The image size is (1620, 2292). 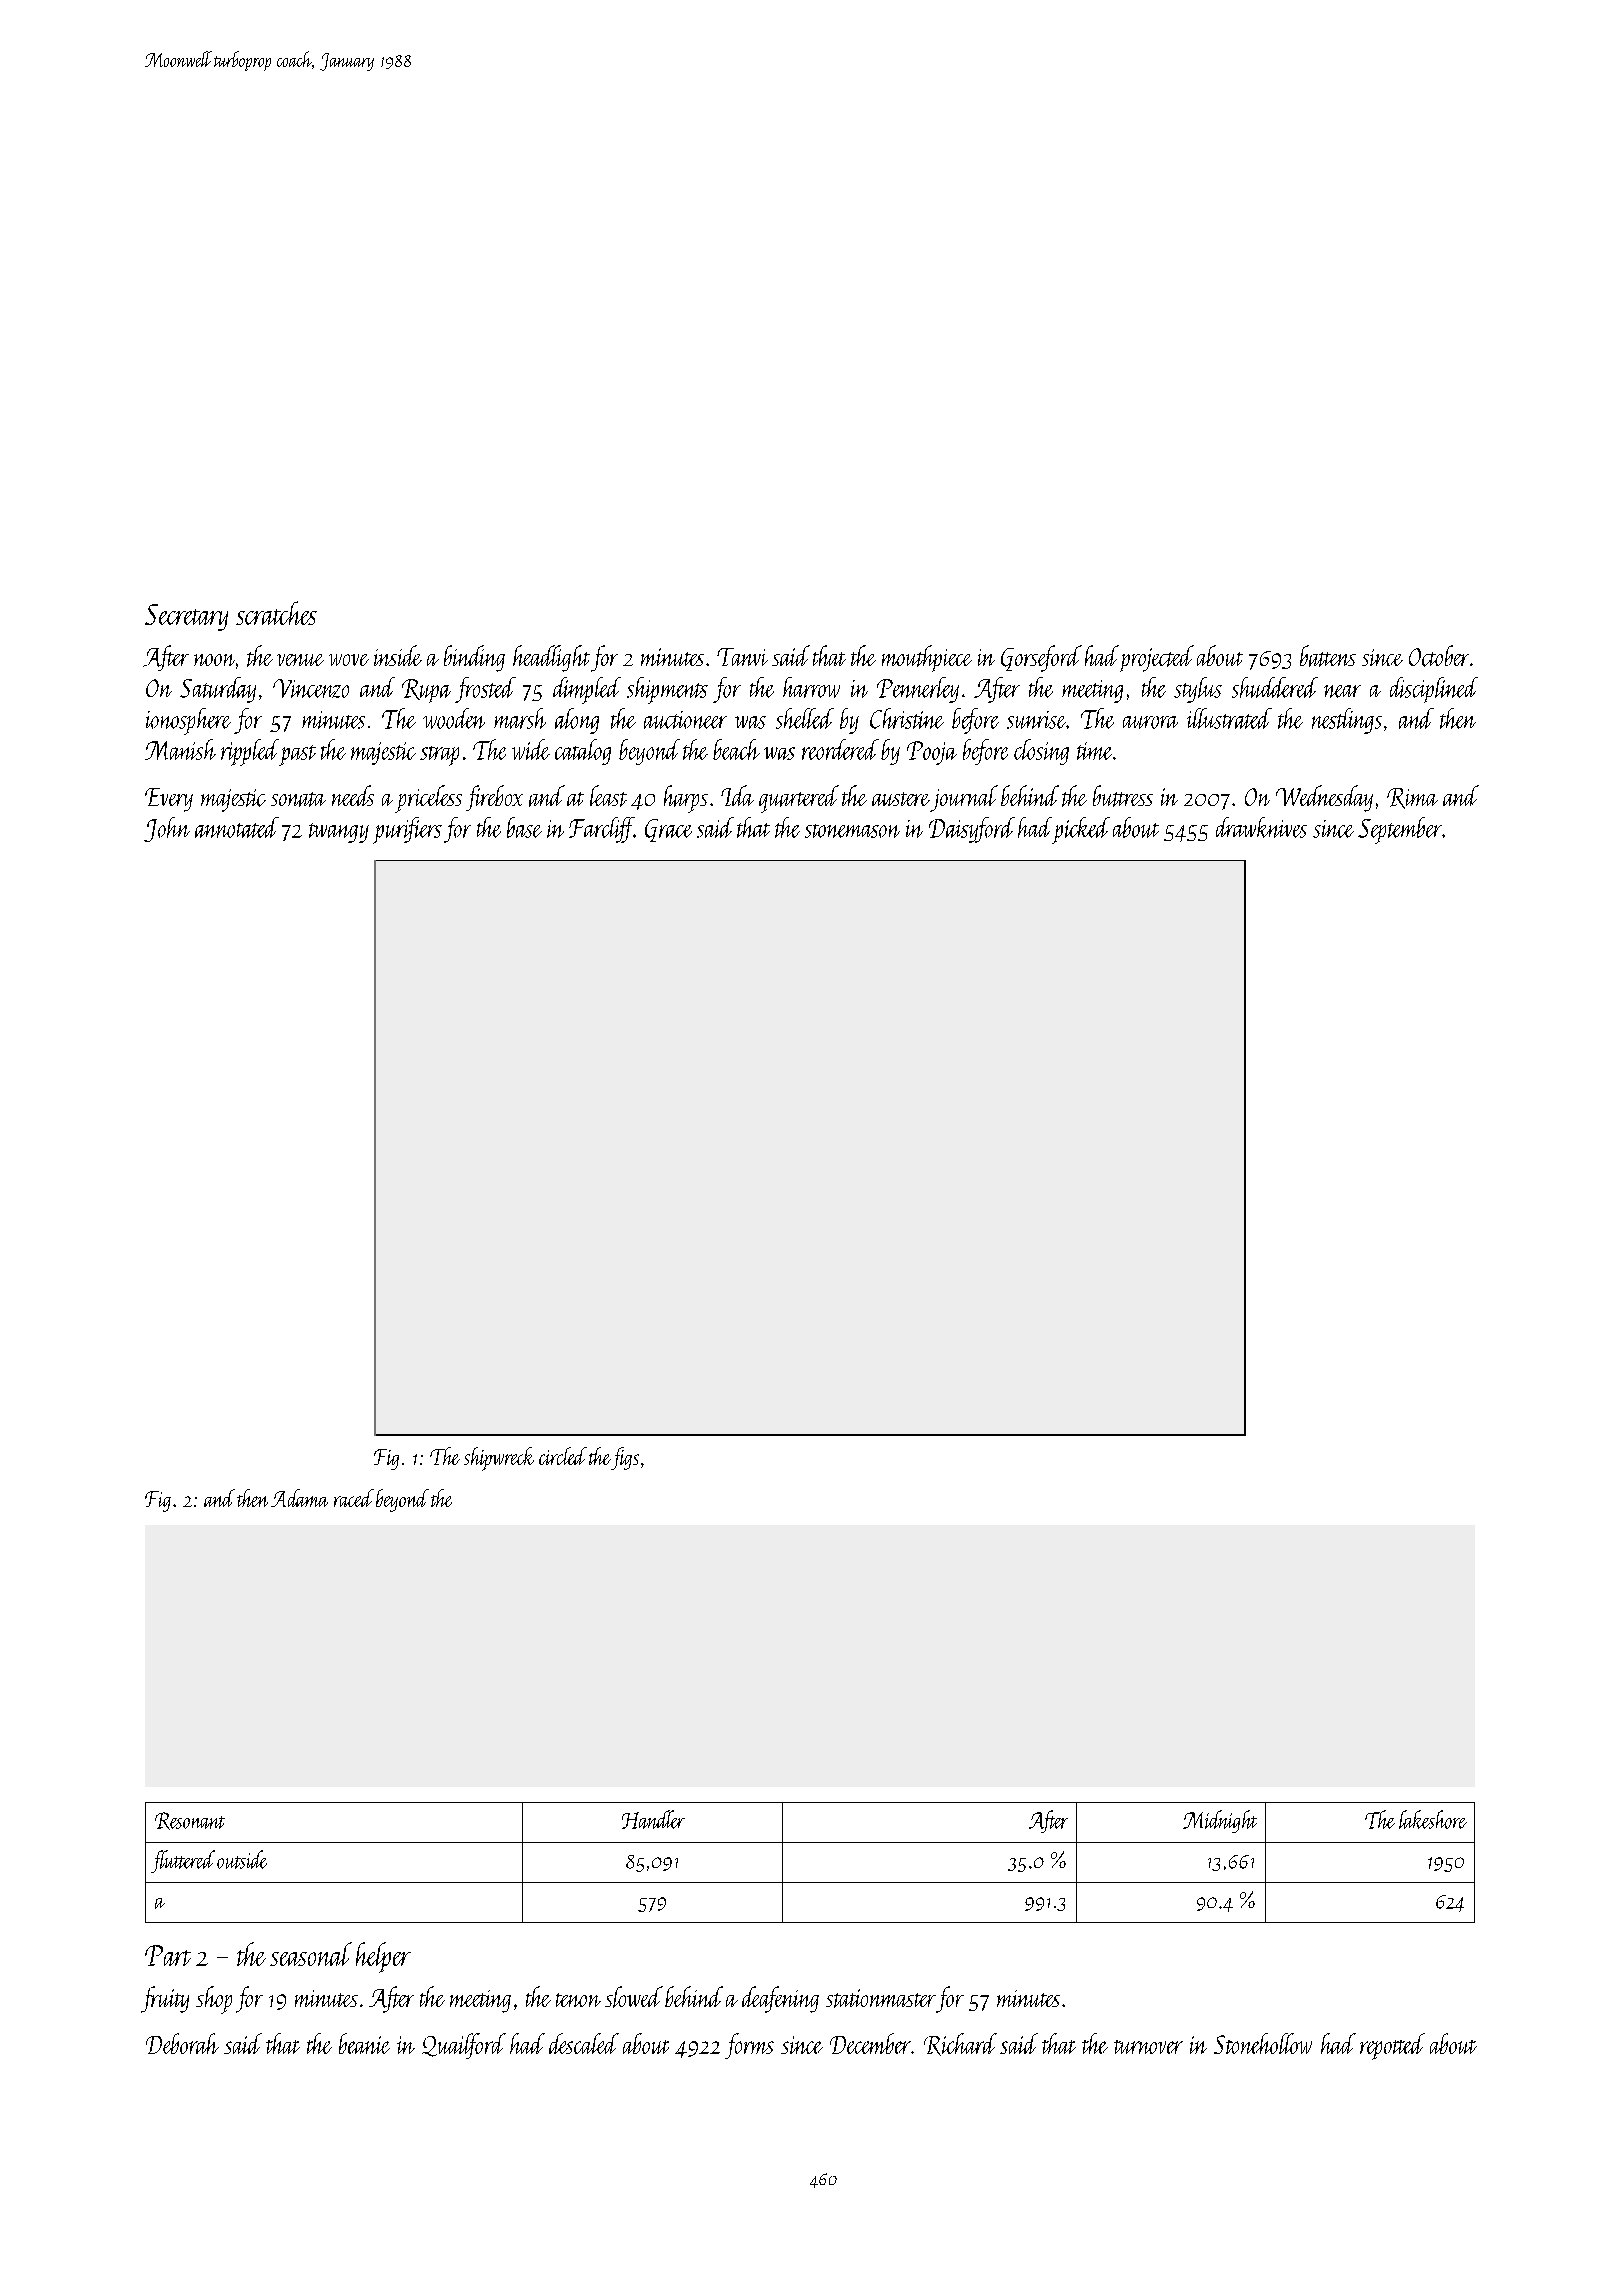 I want to click on figs, so click(x=625, y=1458).
